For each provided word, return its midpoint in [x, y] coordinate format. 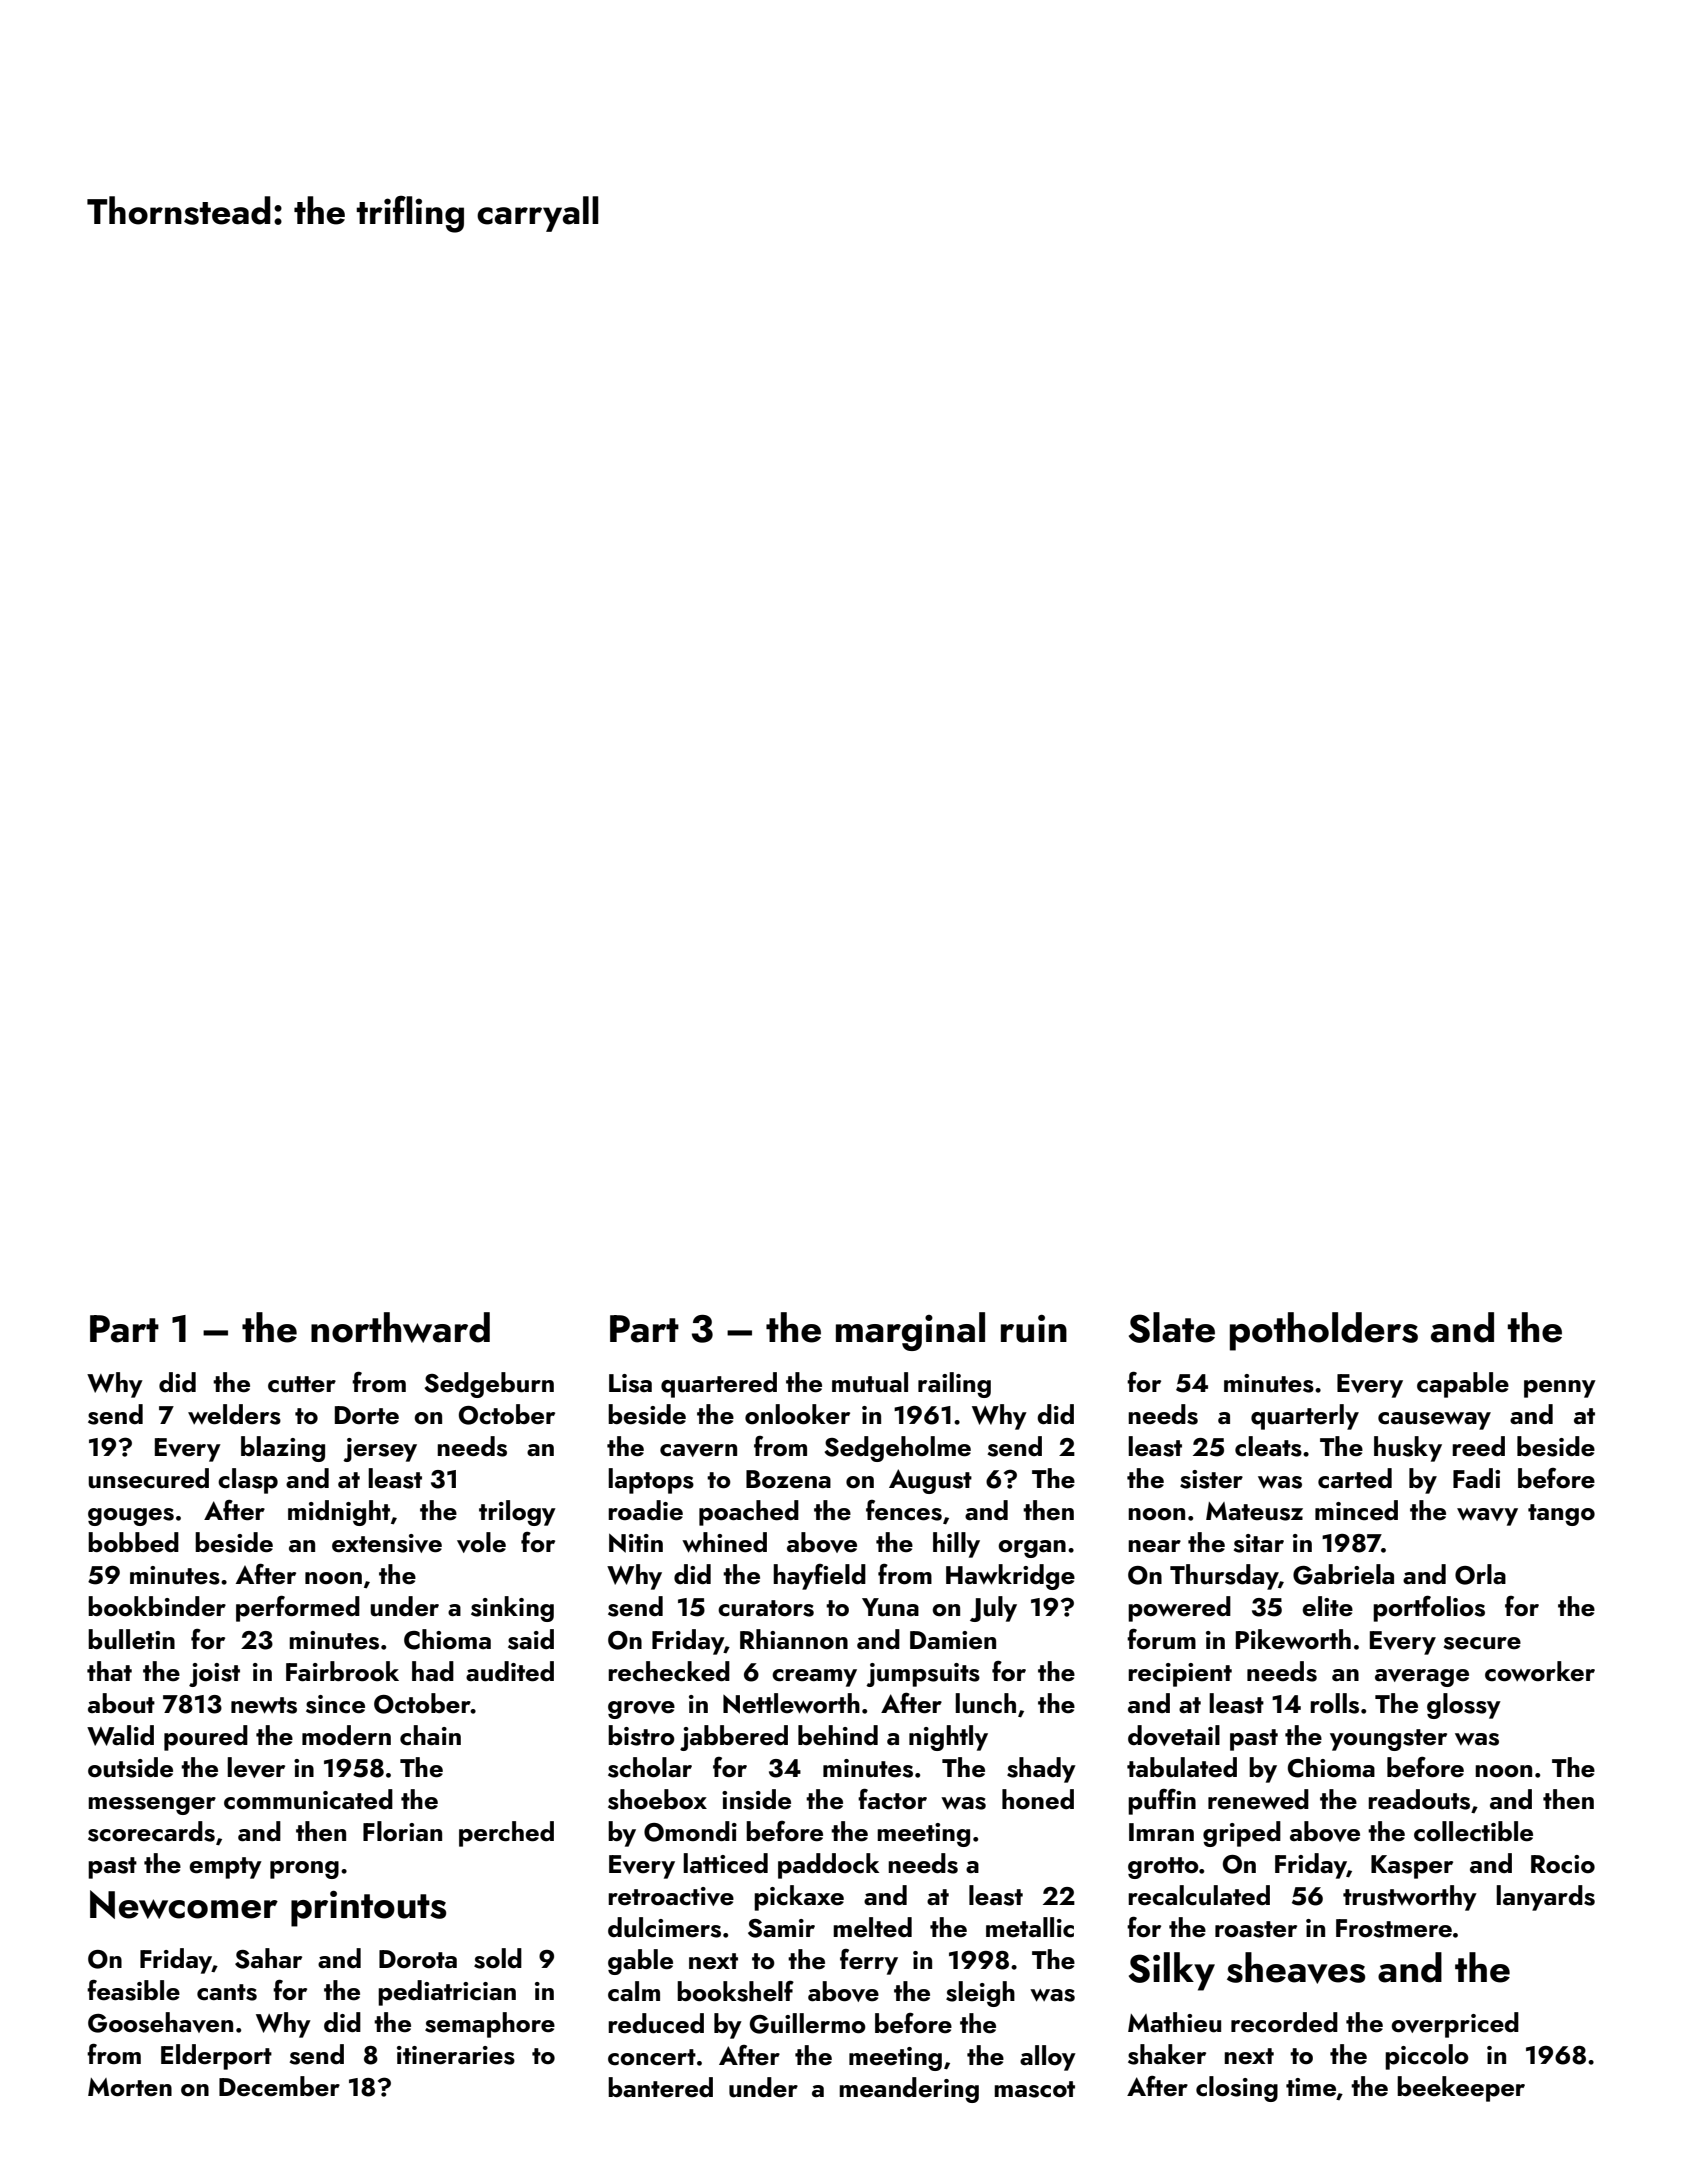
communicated [308, 1799]
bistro [641, 1735]
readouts [1419, 1799]
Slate [1172, 1327]
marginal [910, 1331]
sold [498, 1958]
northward [400, 1327]
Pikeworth [1293, 1639]
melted [872, 1927]
